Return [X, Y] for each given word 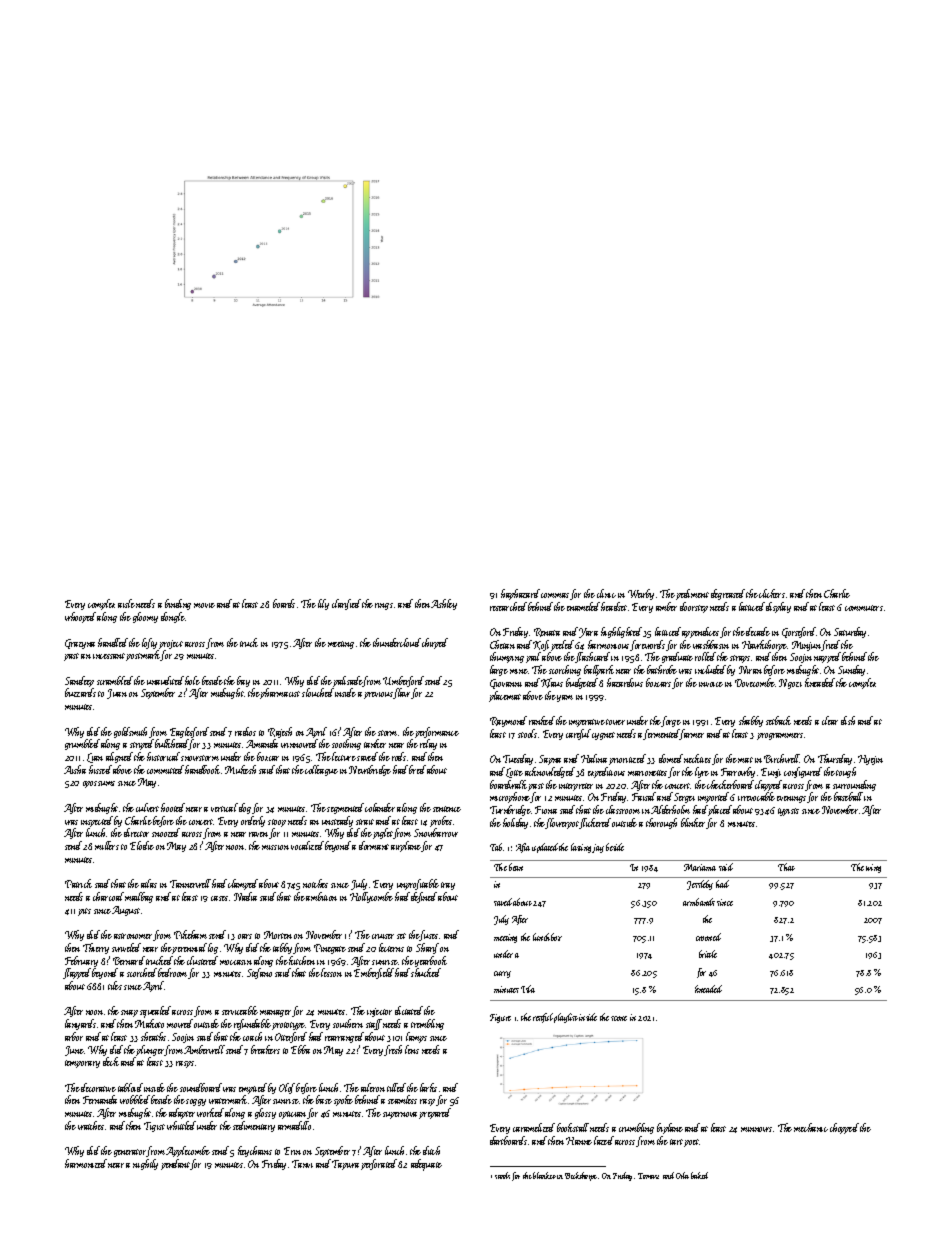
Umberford [403, 681]
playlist [566, 1018]
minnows [756, 1129]
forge [671, 721]
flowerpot [562, 823]
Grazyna [80, 644]
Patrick [78, 883]
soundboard [201, 1087]
